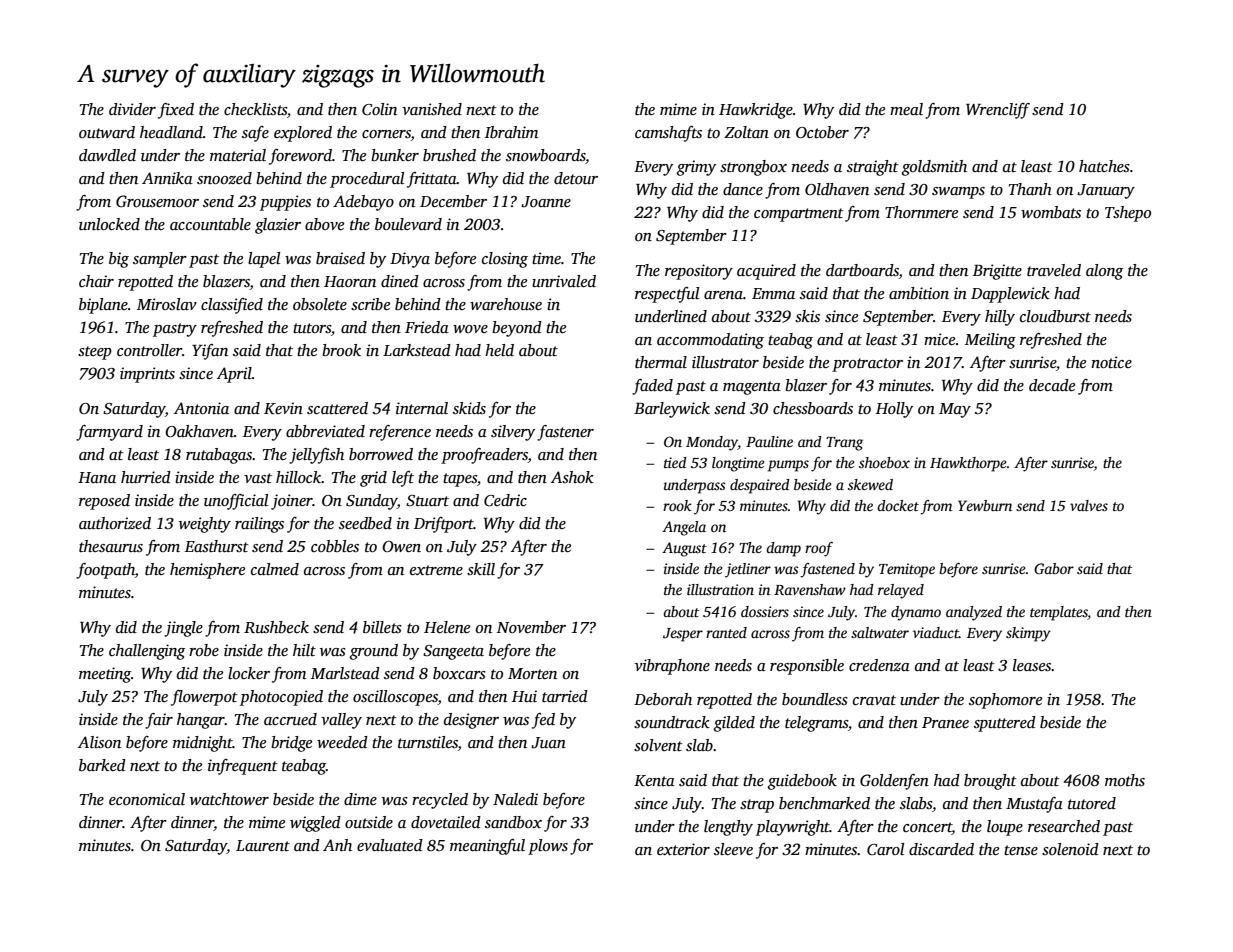  I want to click on meeting, so click(105, 675).
